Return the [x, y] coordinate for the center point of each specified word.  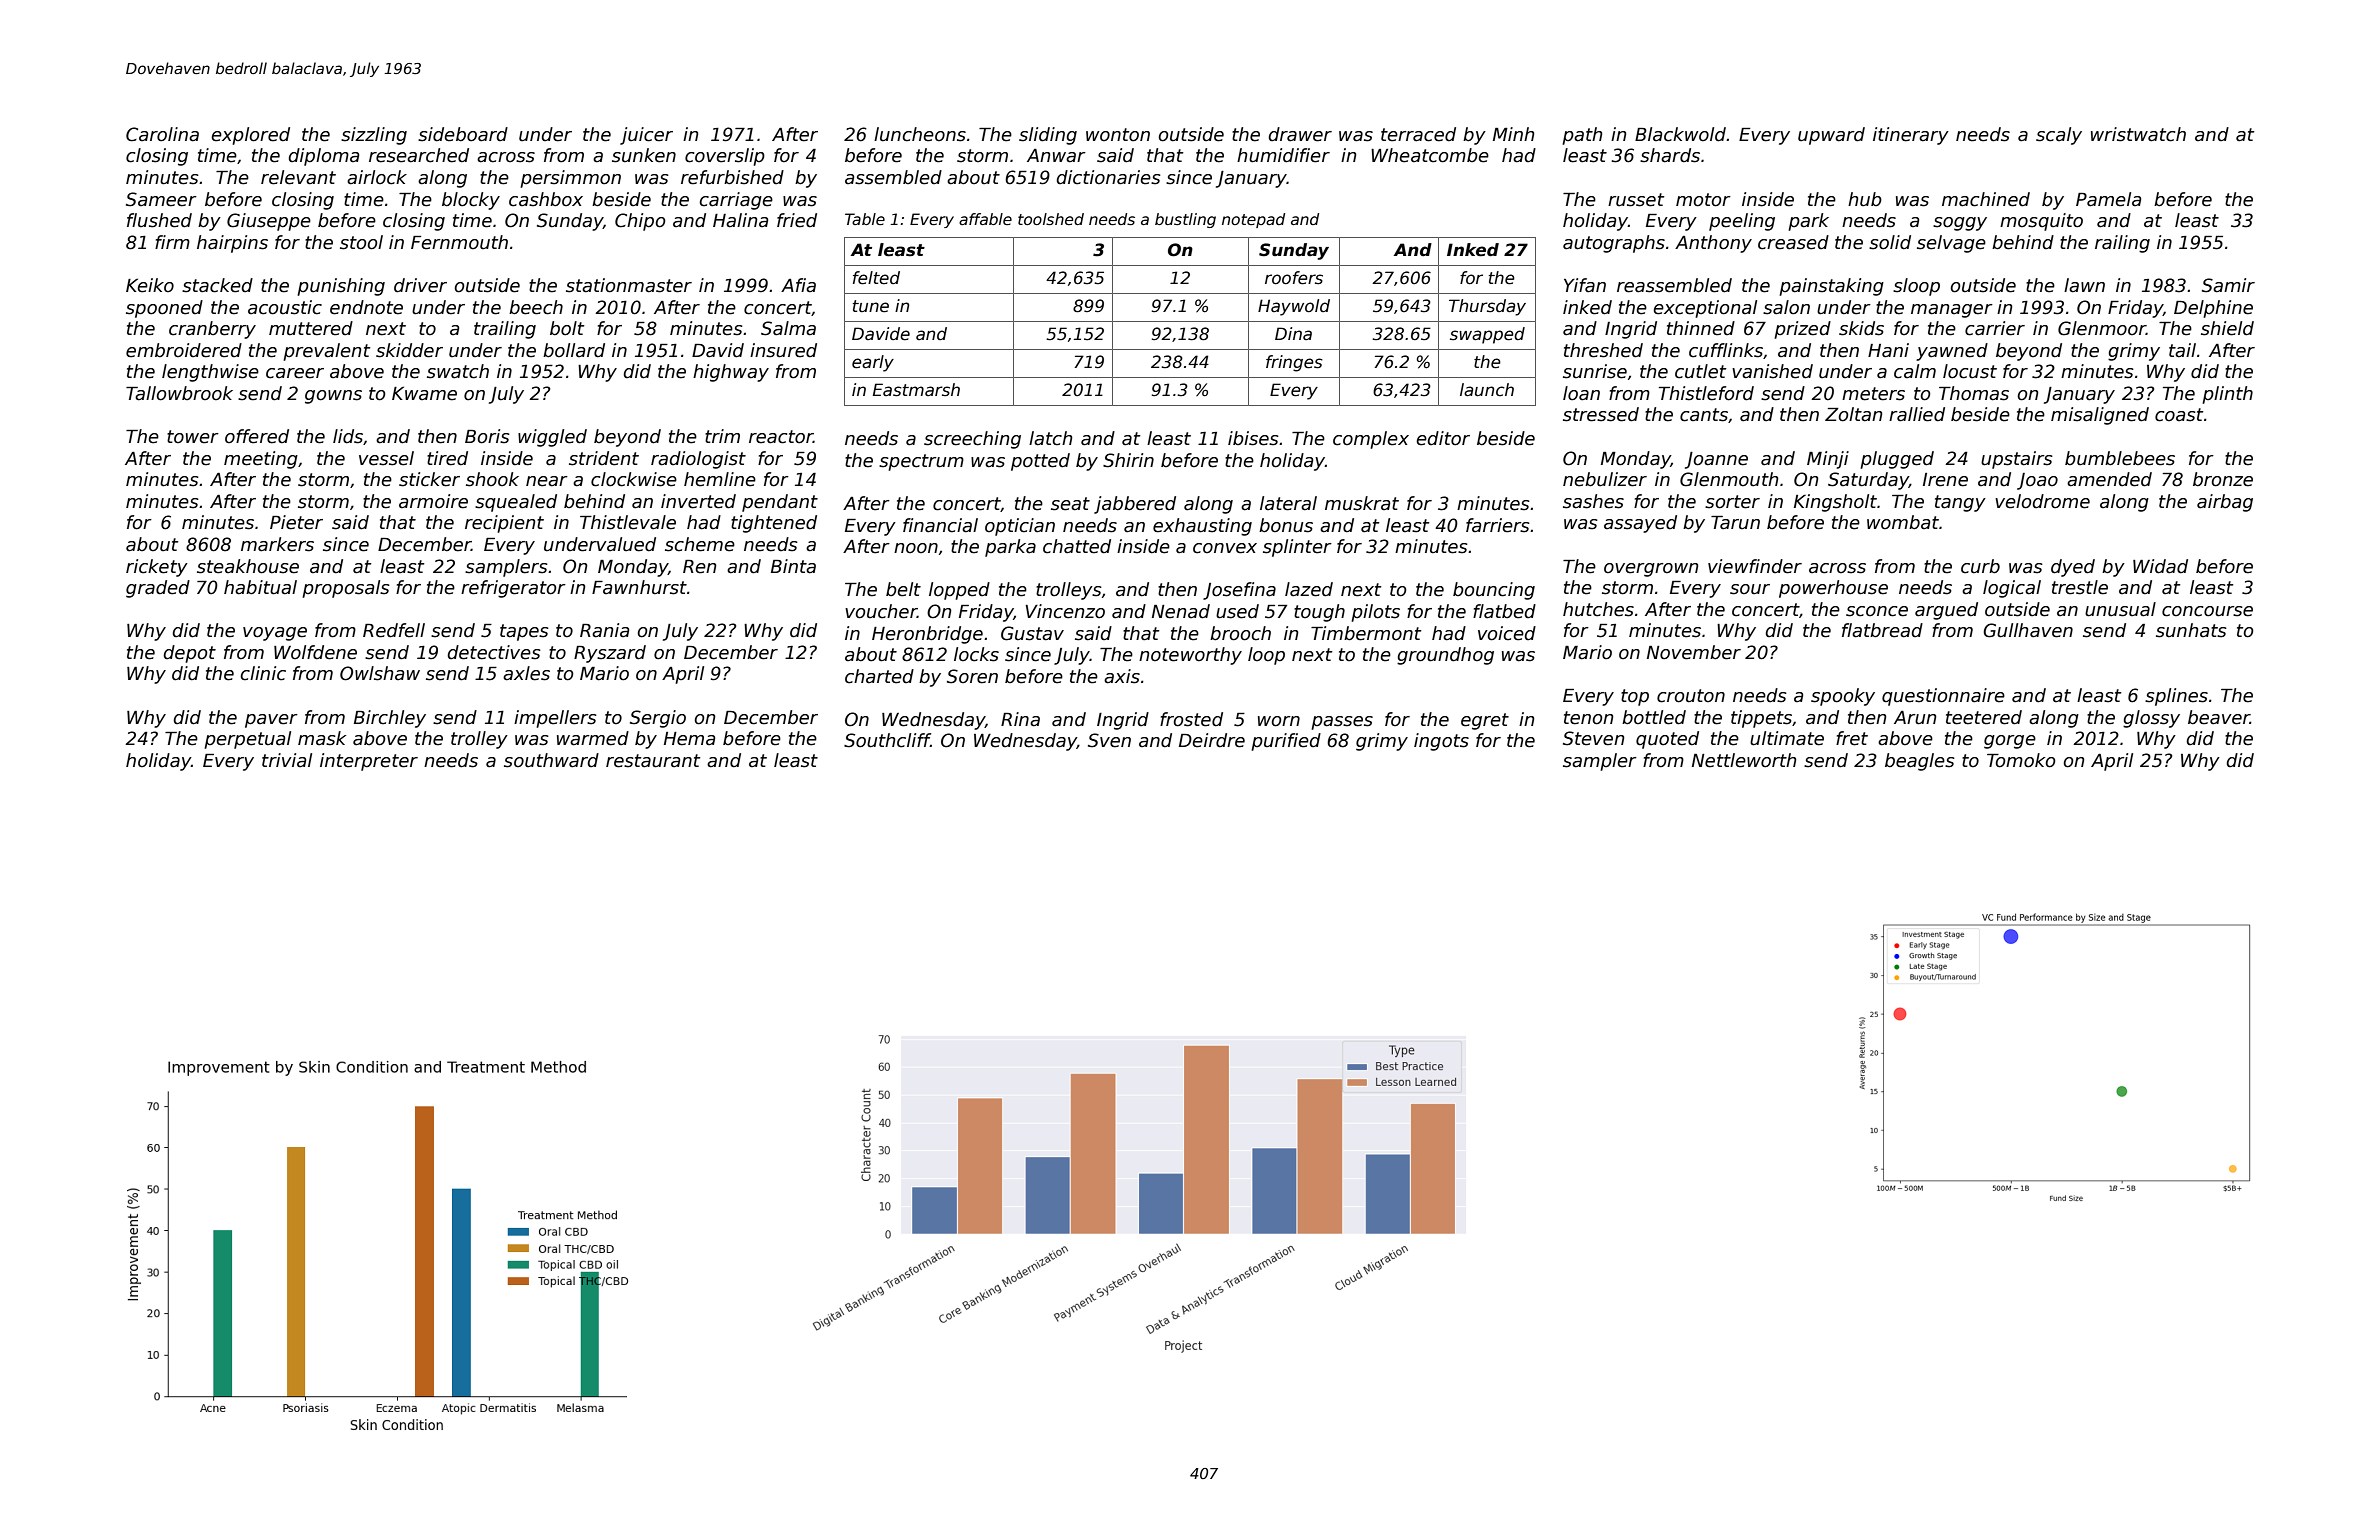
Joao [2037, 481]
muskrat [1362, 503]
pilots [1375, 613]
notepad [1253, 220]
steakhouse [248, 566]
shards [1670, 155]
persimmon [570, 179]
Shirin [1128, 460]
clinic [263, 673]
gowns [333, 397]
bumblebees [2120, 458]
